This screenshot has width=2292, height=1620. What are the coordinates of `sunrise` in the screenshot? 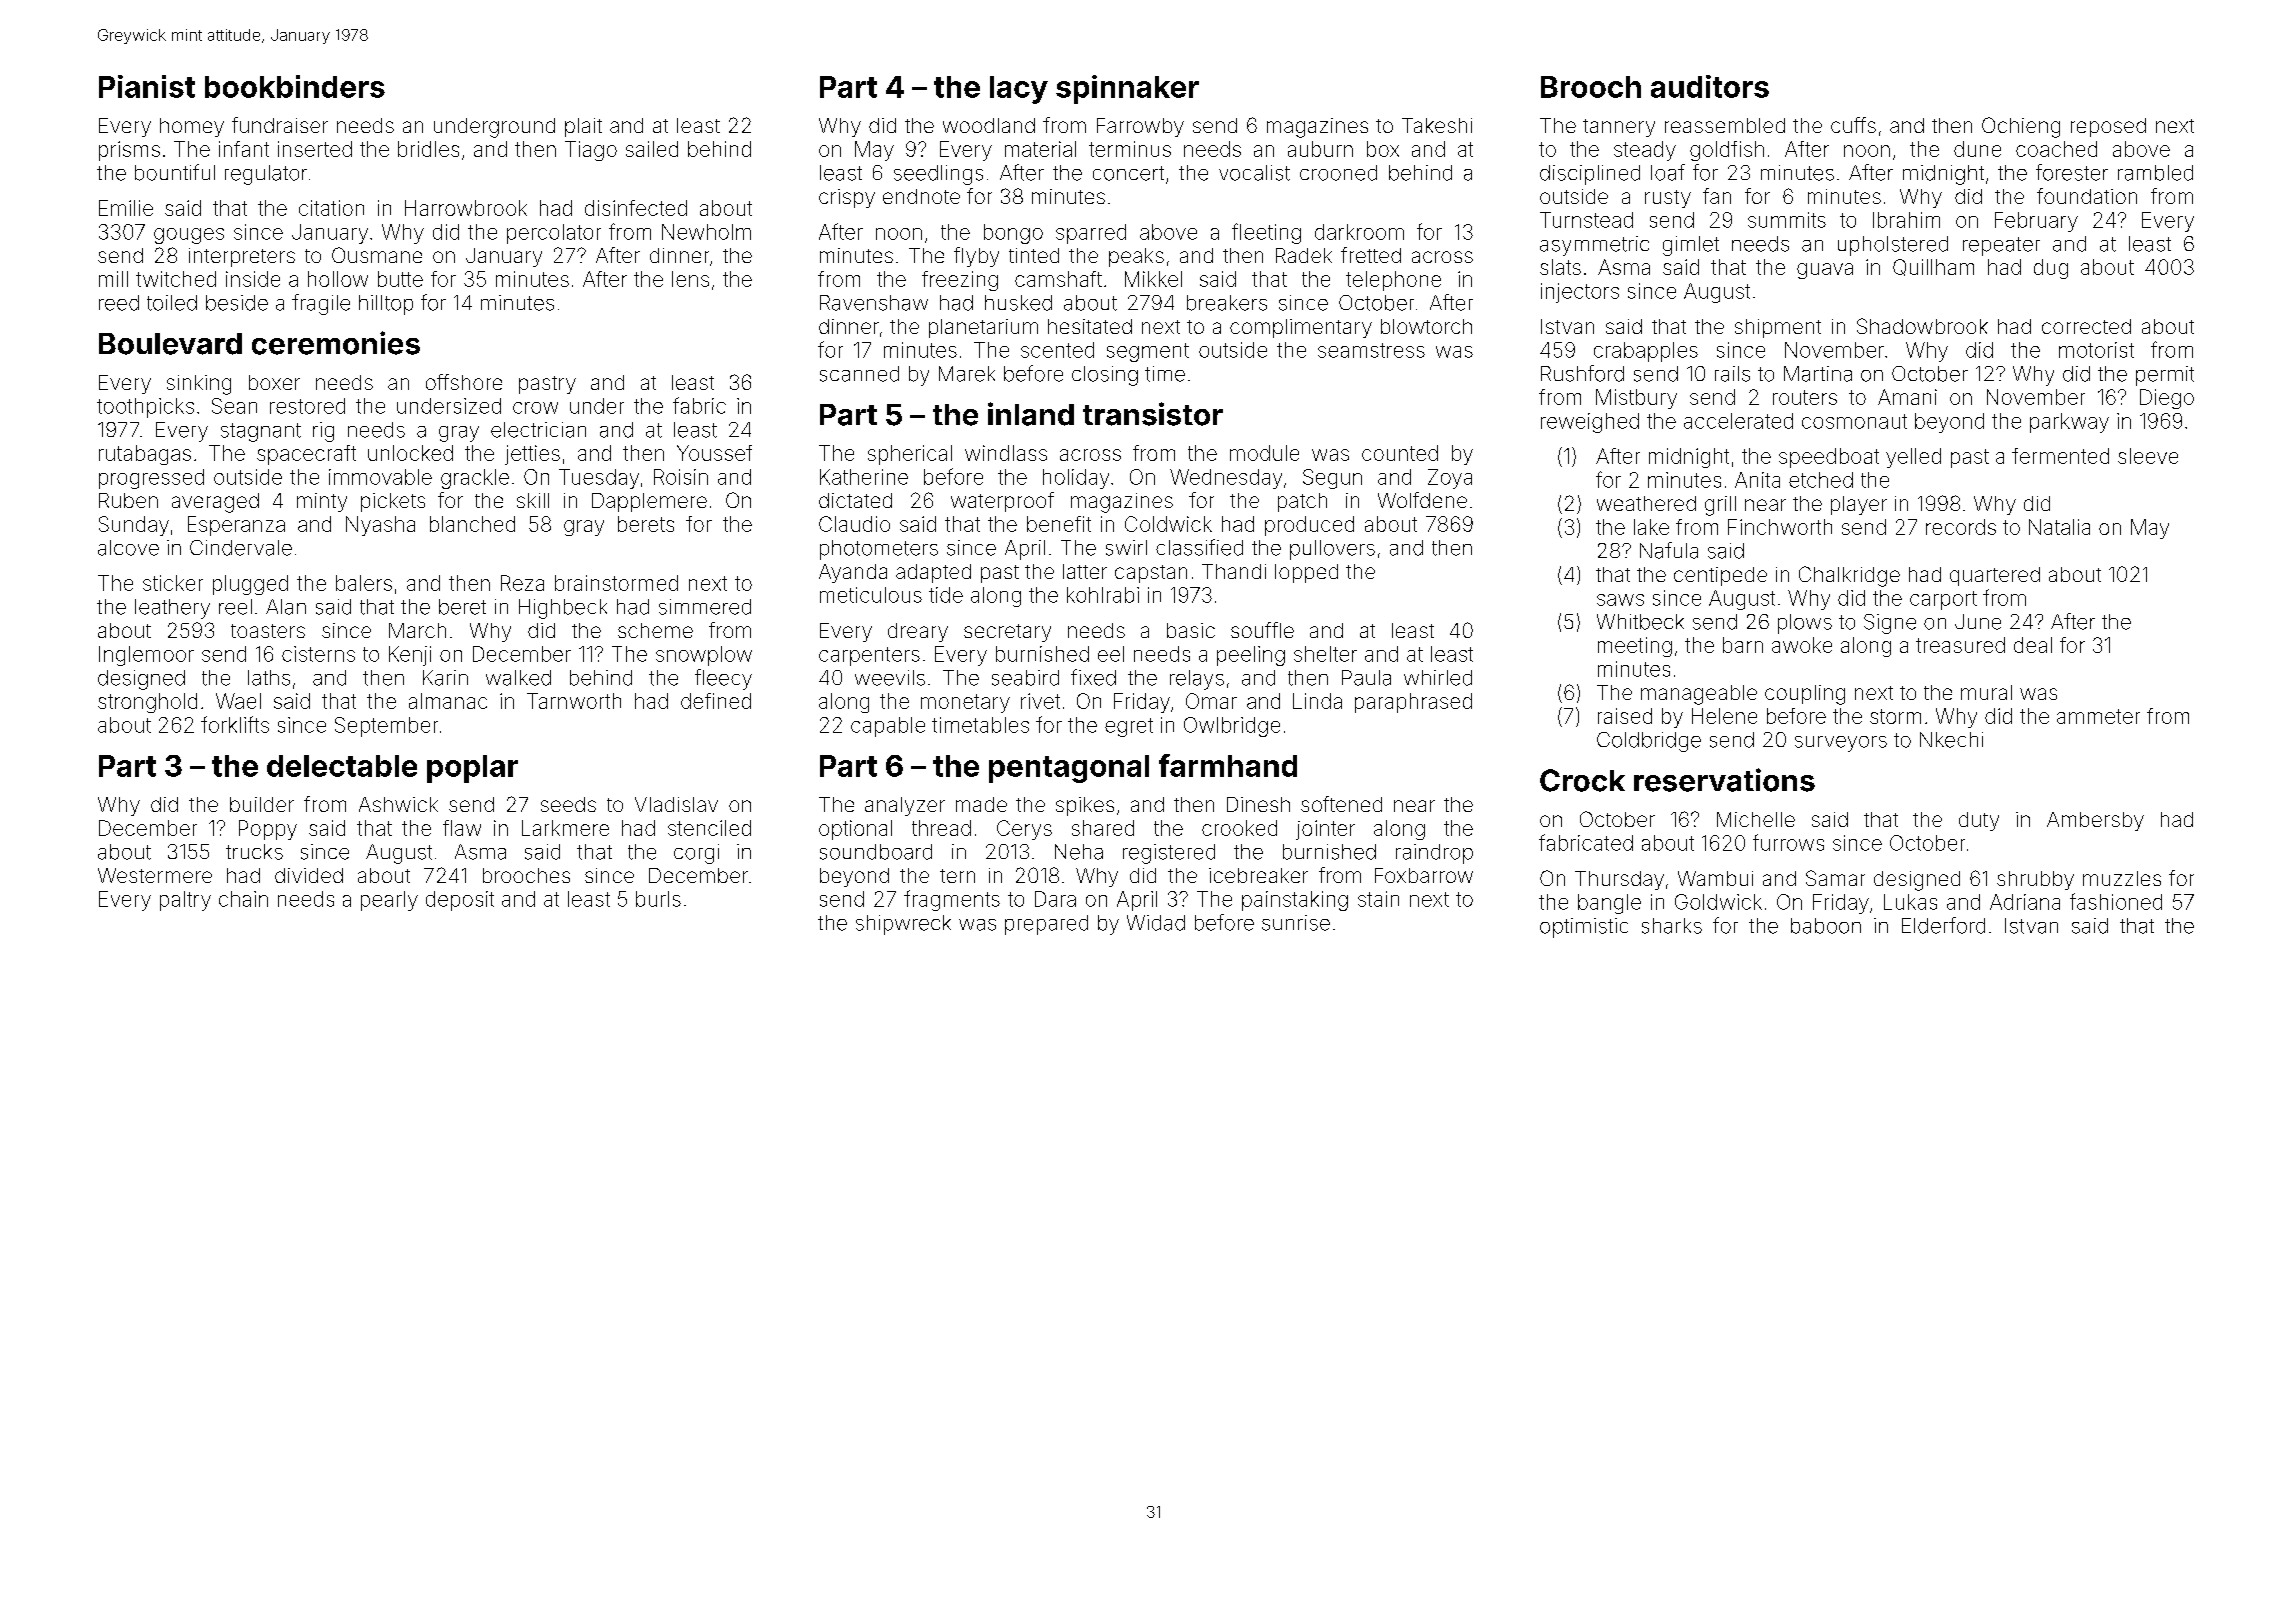 It's located at (1296, 923).
